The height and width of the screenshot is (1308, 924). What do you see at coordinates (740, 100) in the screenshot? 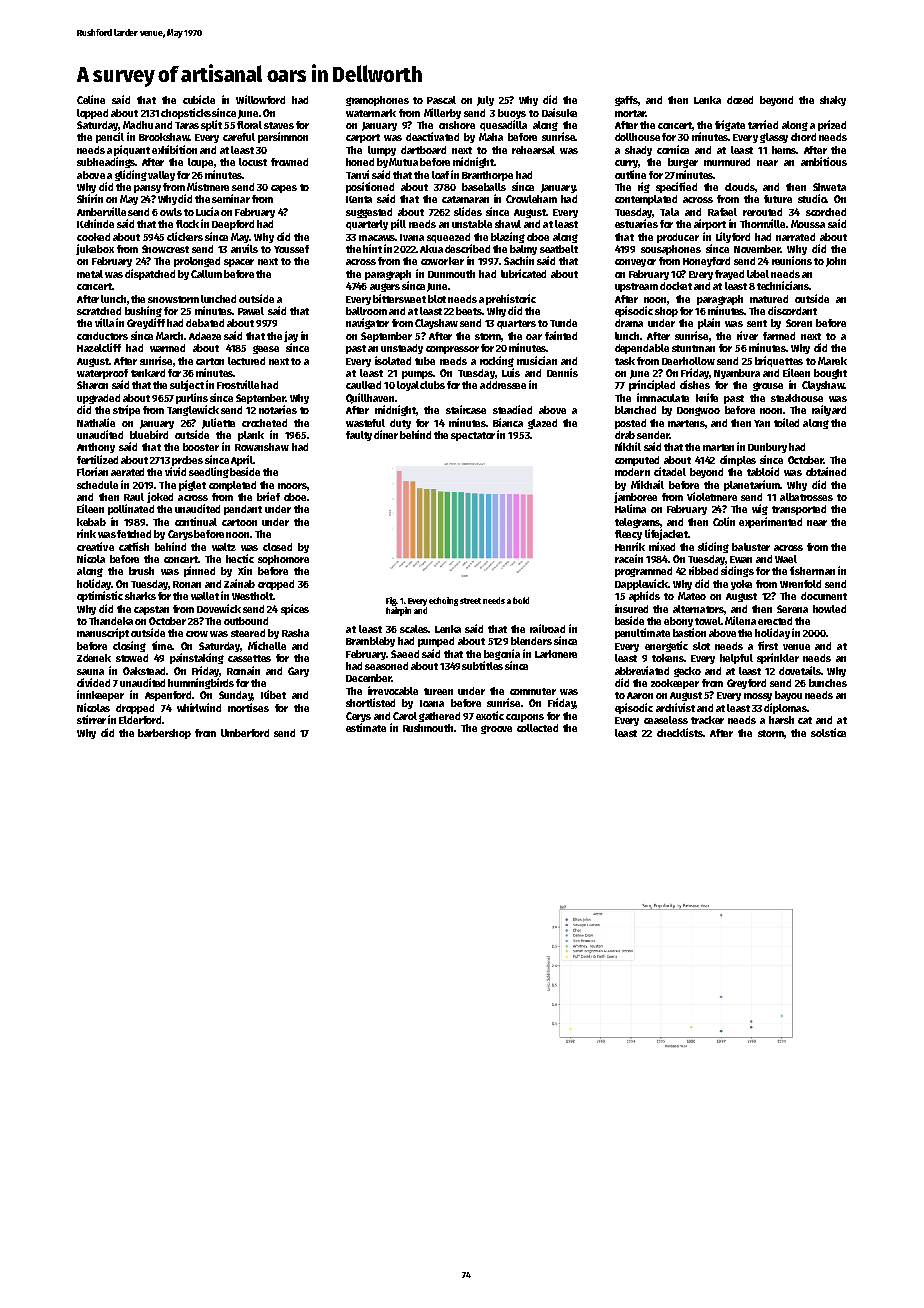
I see `dozed` at bounding box center [740, 100].
